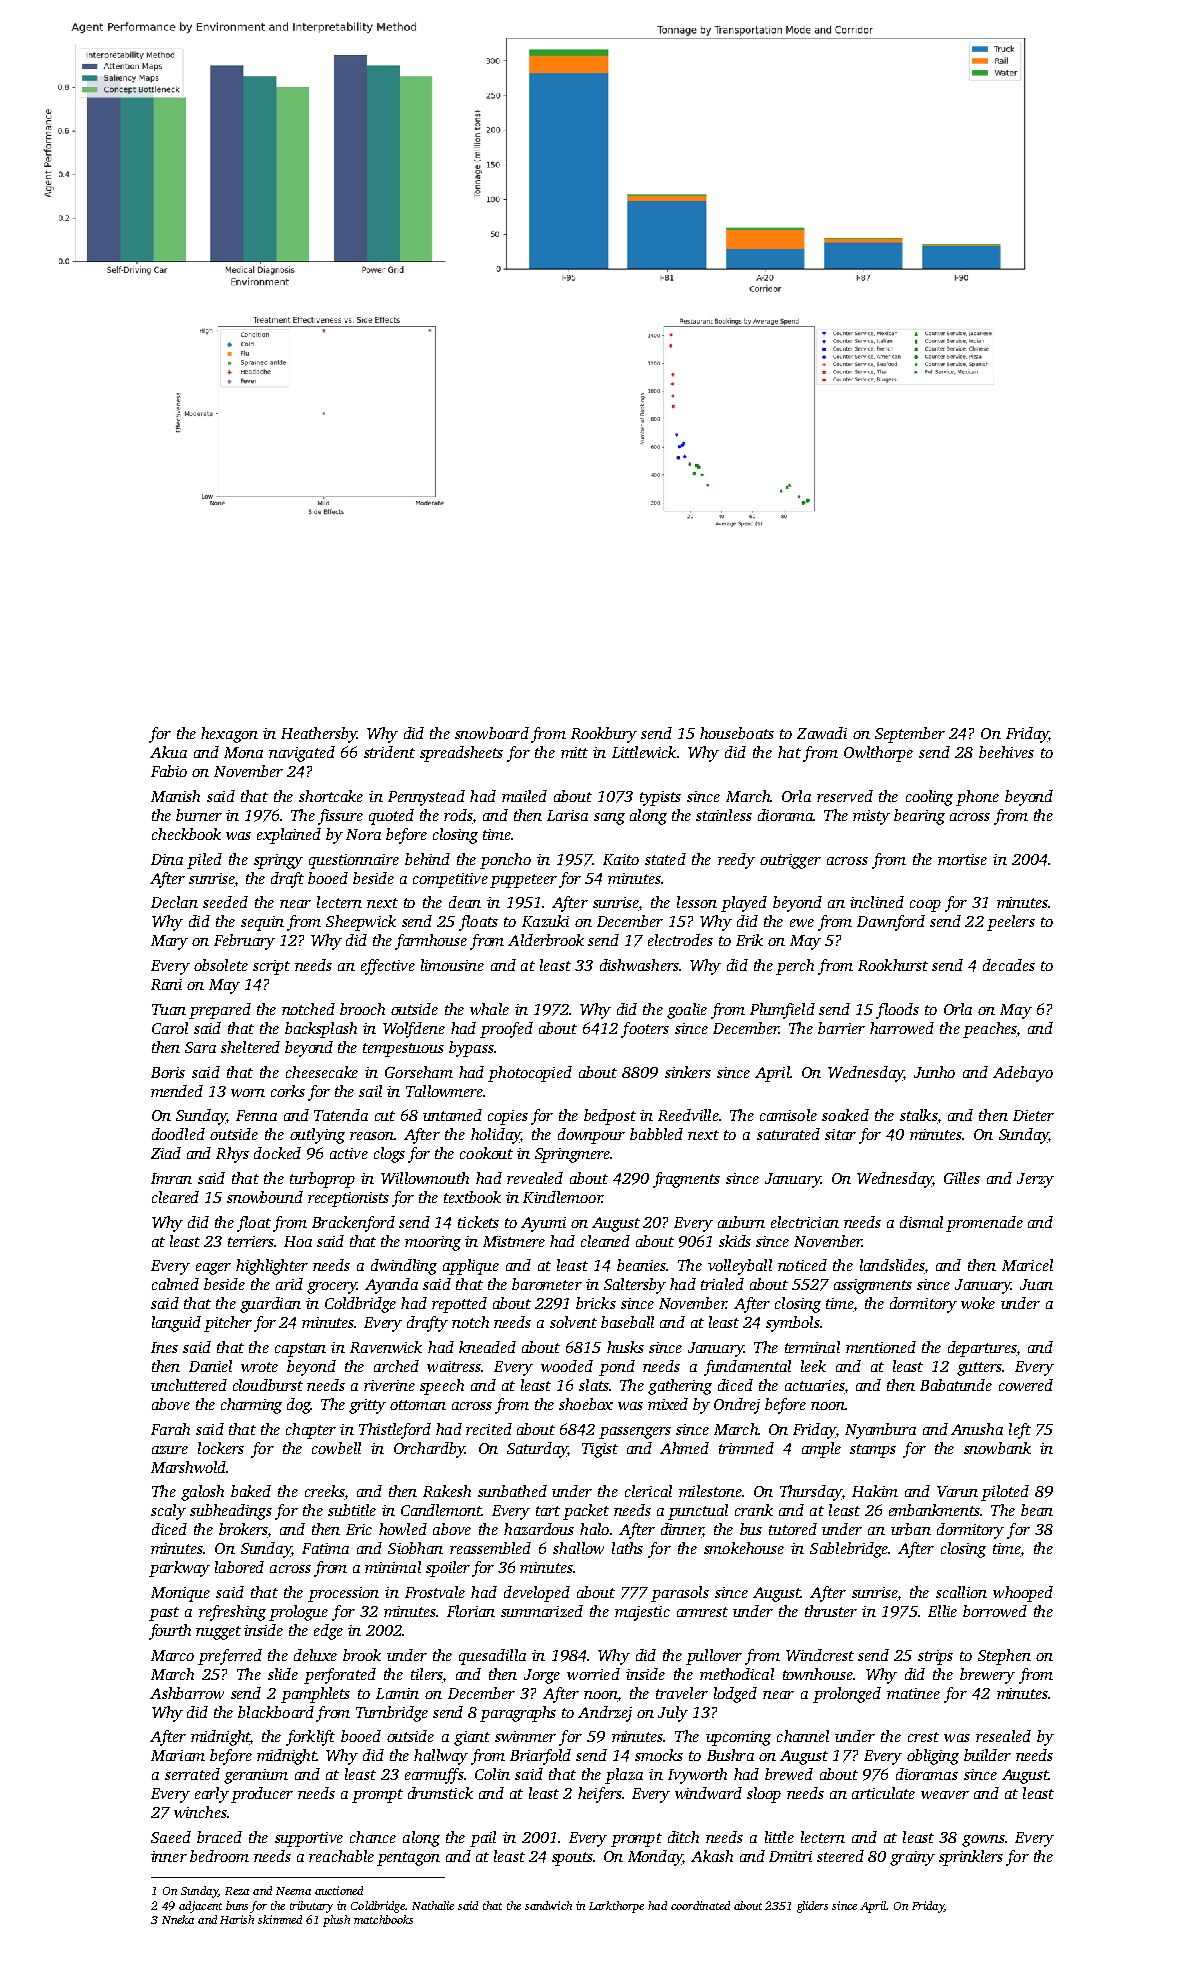 The height and width of the image is (1984, 1204). What do you see at coordinates (822, 733) in the image?
I see `Zawadi` at bounding box center [822, 733].
